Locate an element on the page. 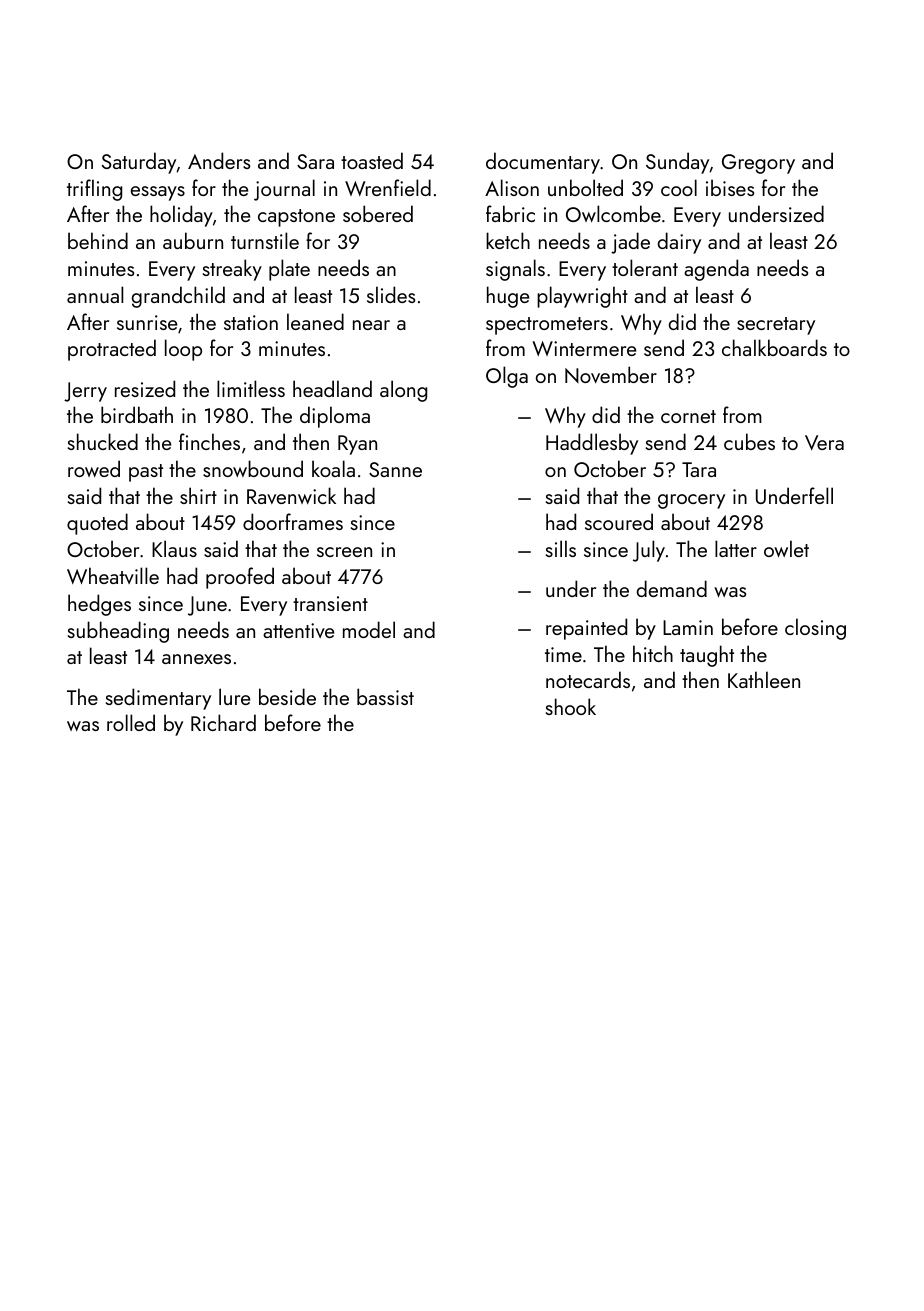 The width and height of the page is (924, 1311). cornet is located at coordinates (688, 416).
